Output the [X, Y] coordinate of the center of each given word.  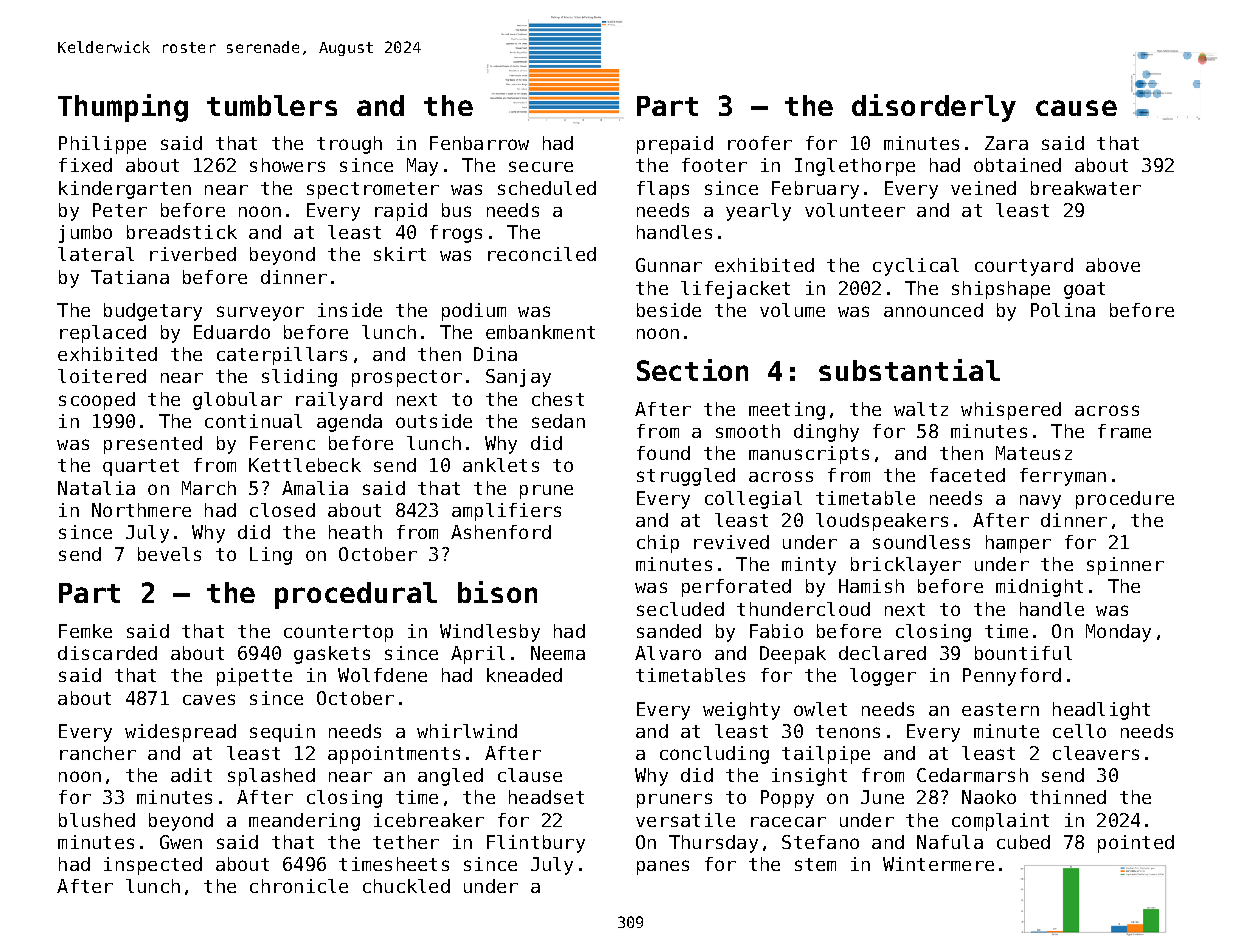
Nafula [950, 842]
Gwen [181, 842]
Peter [120, 210]
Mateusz [1034, 453]
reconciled [542, 254]
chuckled [406, 886]
